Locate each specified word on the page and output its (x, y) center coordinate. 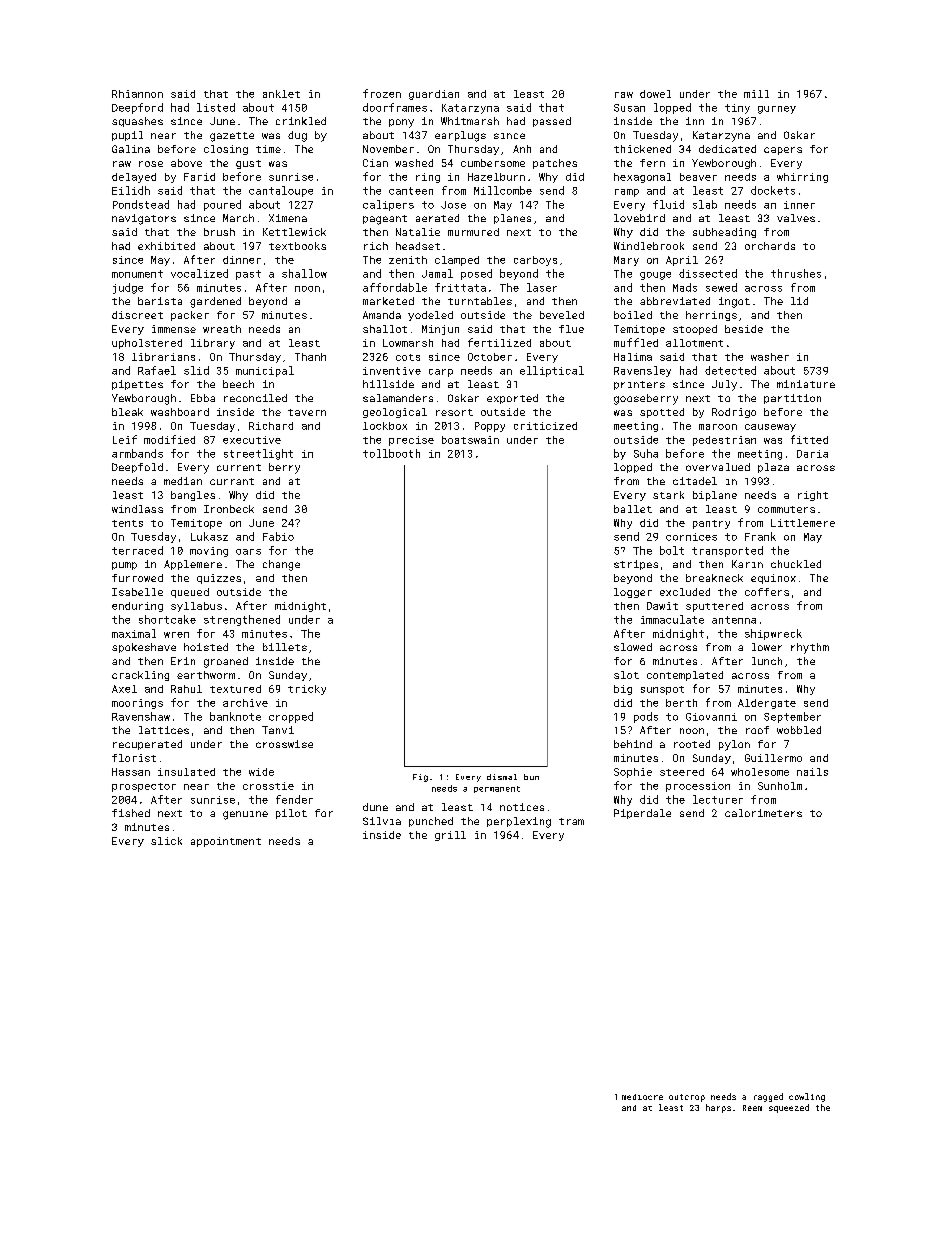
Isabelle (137, 592)
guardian (434, 95)
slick (166, 841)
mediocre (642, 1097)
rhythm (810, 648)
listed (216, 107)
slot (626, 675)
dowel (655, 94)
